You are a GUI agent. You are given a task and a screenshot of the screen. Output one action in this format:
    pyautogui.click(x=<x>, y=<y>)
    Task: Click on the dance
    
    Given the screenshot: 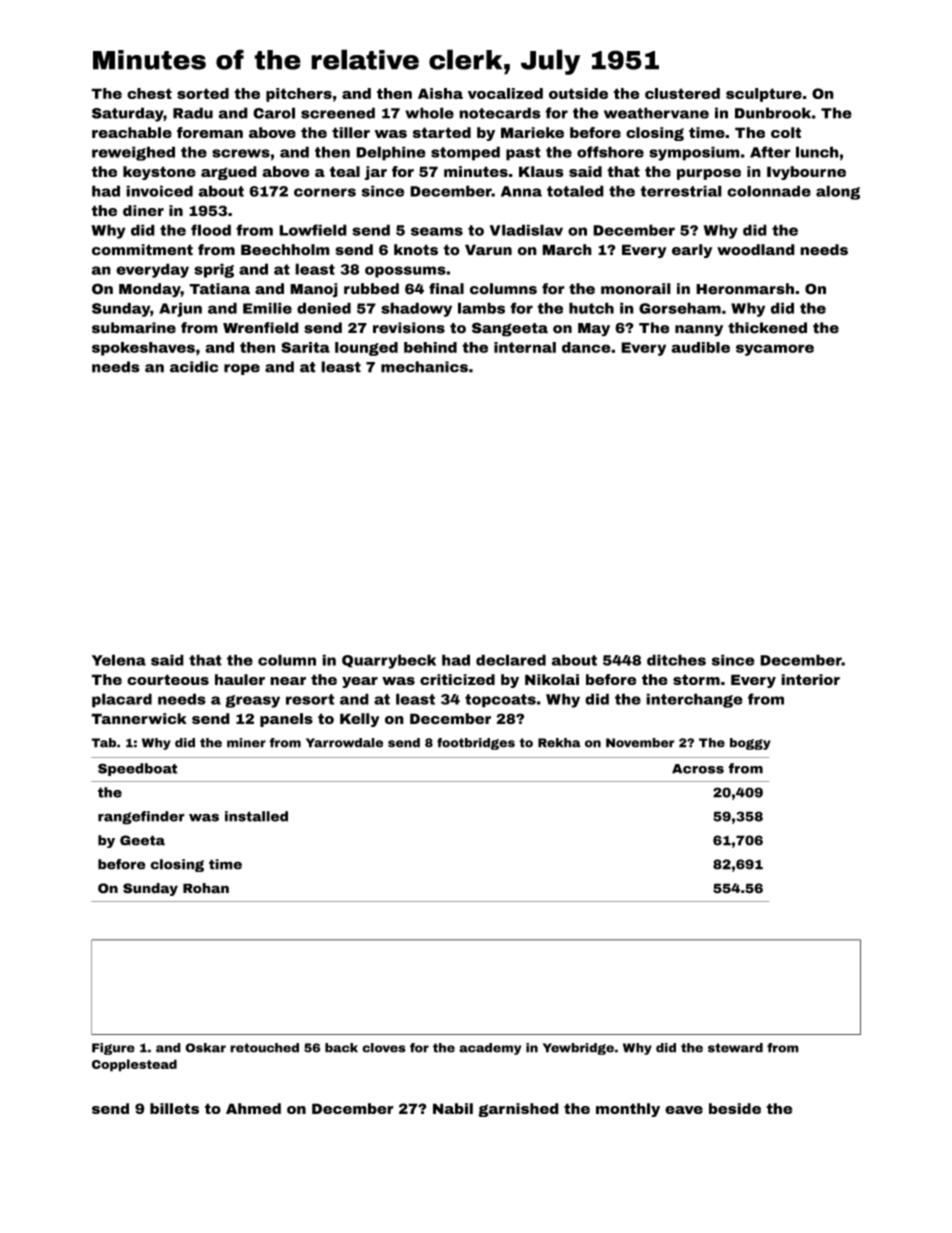 What is the action you would take?
    pyautogui.click(x=586, y=347)
